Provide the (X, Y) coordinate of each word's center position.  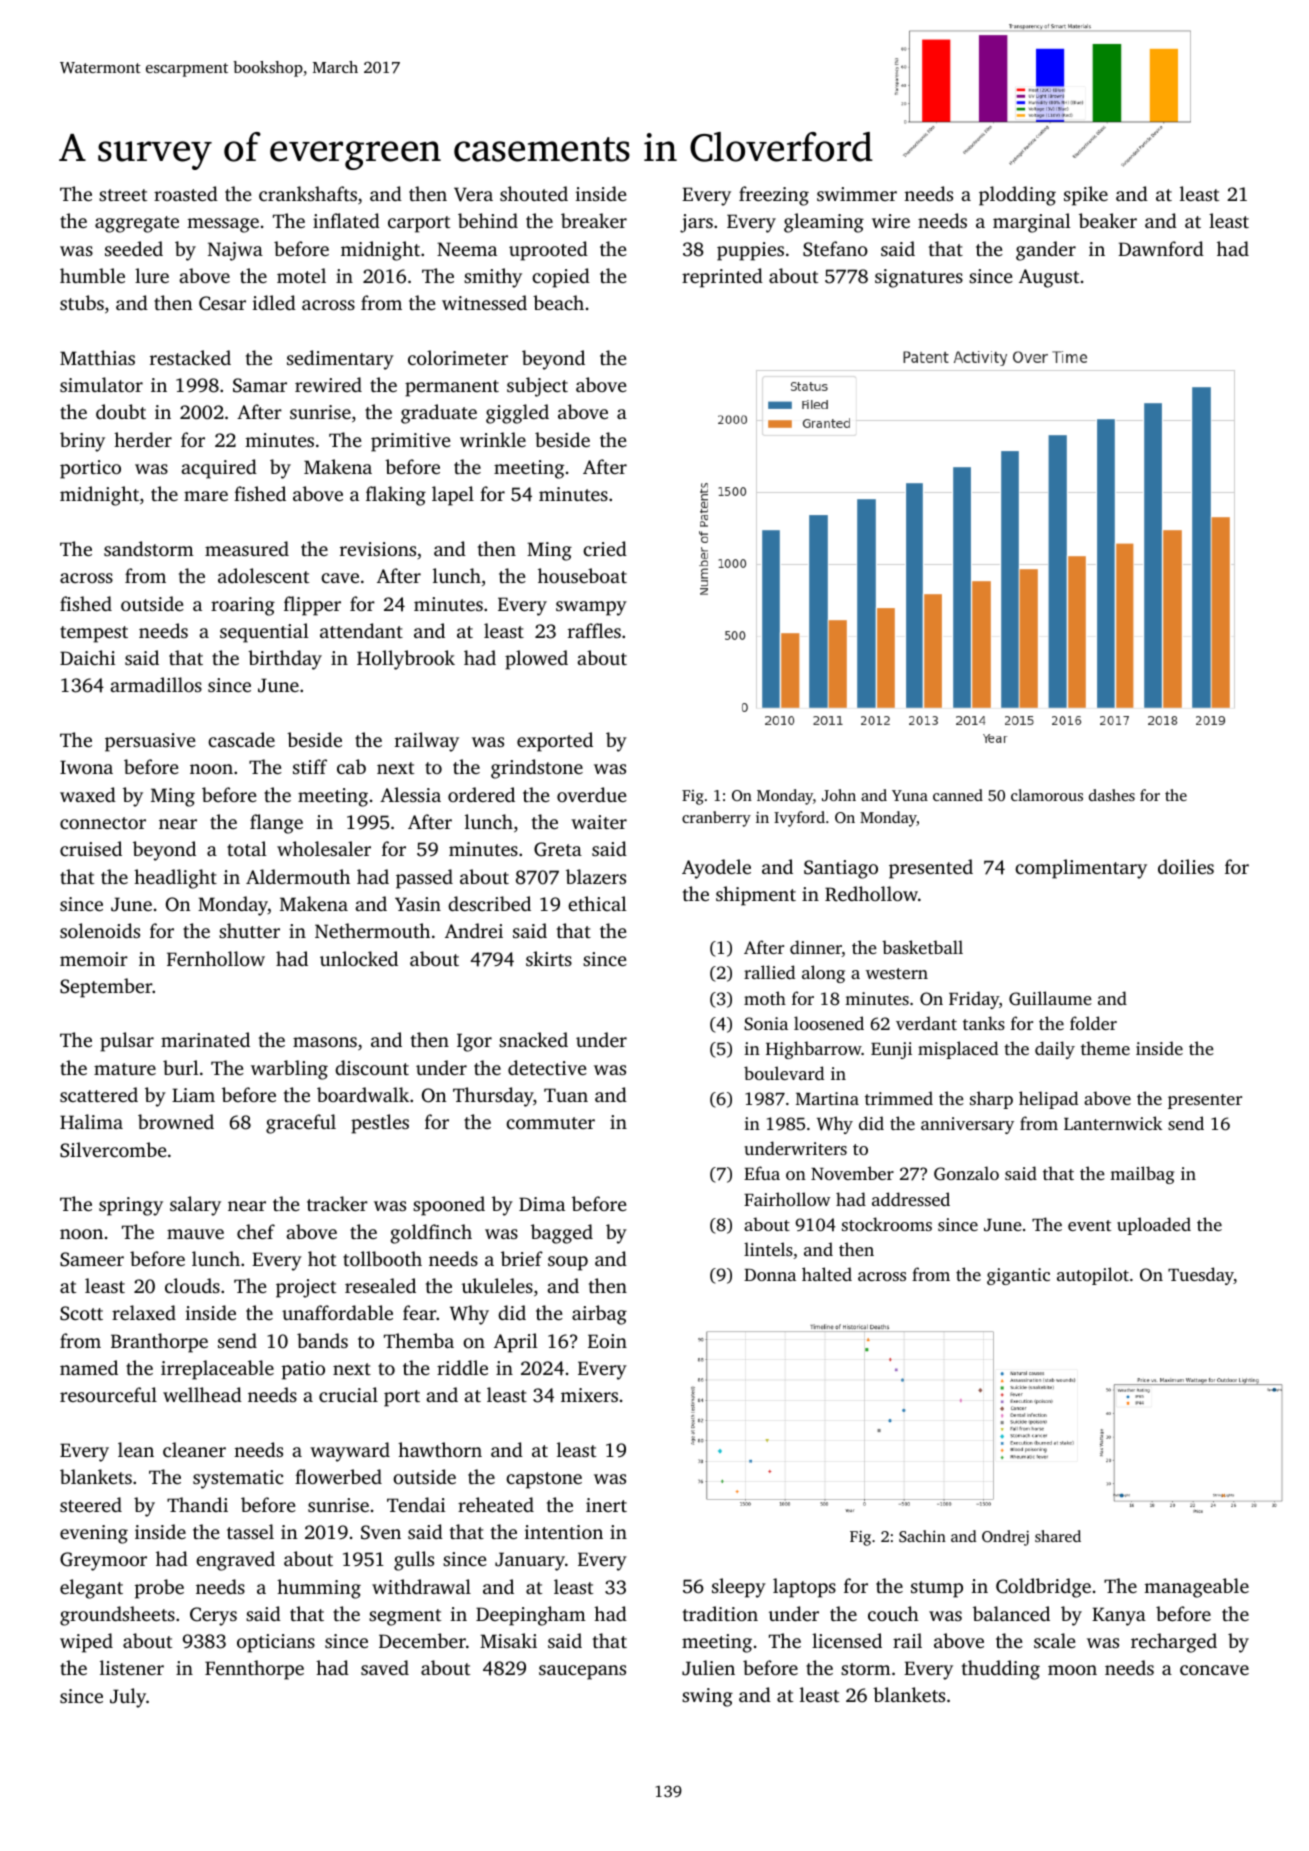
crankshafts (308, 193)
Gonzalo (966, 1173)
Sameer (92, 1259)
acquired (219, 469)
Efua (762, 1173)
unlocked (359, 958)
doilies (1186, 866)
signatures (919, 278)
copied (561, 278)
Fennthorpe (254, 1670)
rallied (769, 972)
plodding (1017, 196)
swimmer (857, 194)
